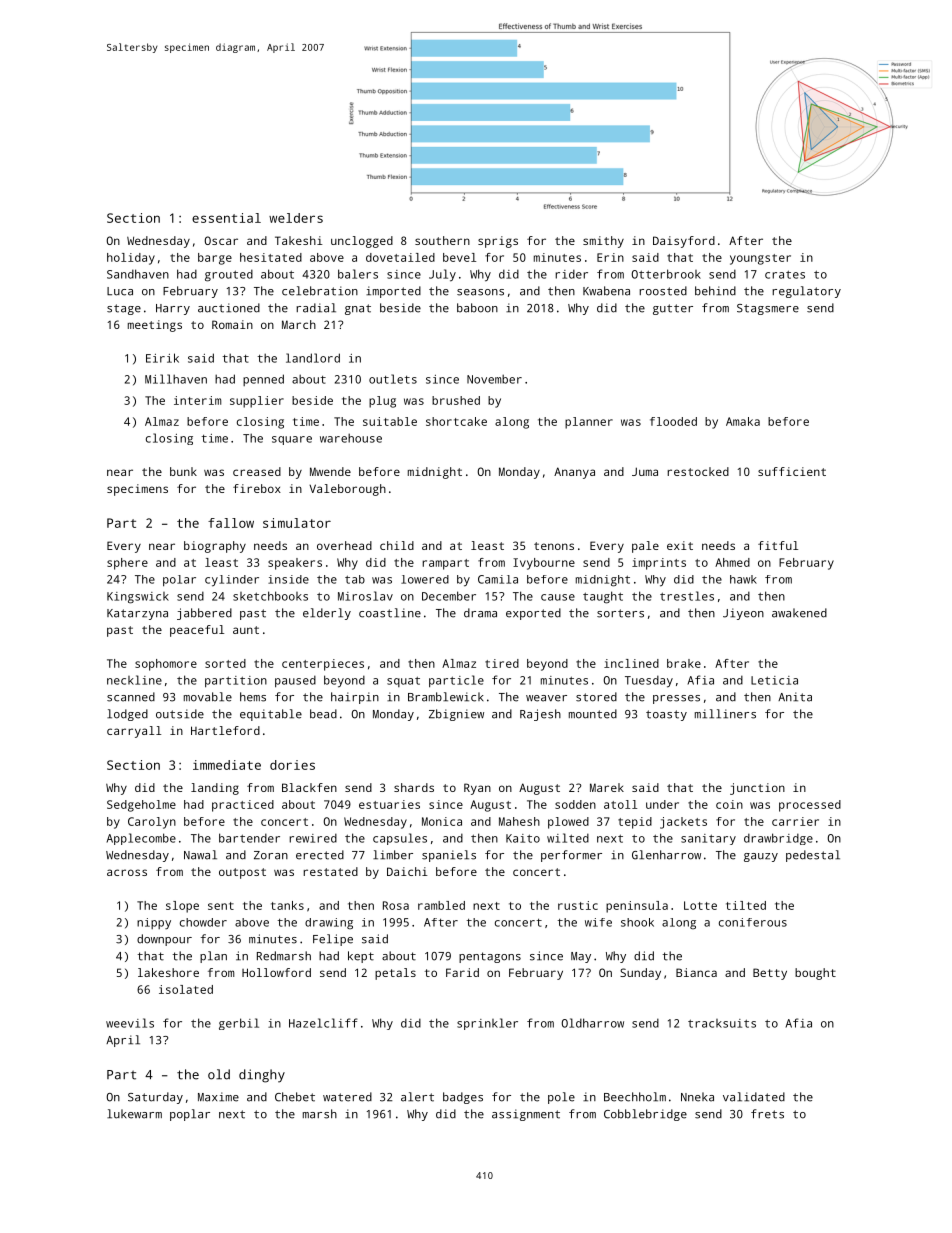  What do you see at coordinates (131, 259) in the document?
I see `holiday` at bounding box center [131, 259].
